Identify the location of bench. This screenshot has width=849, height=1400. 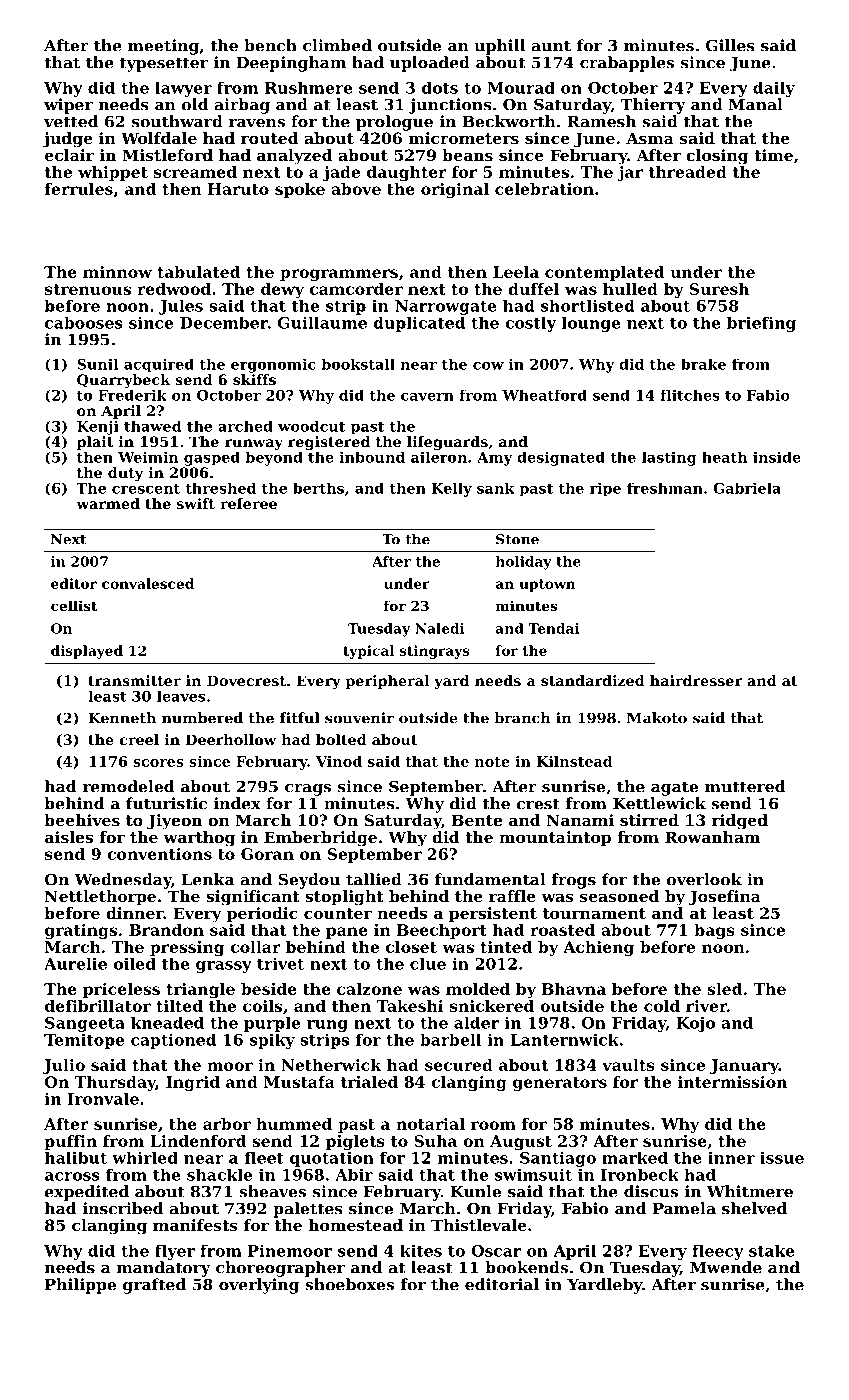
(270, 45).
